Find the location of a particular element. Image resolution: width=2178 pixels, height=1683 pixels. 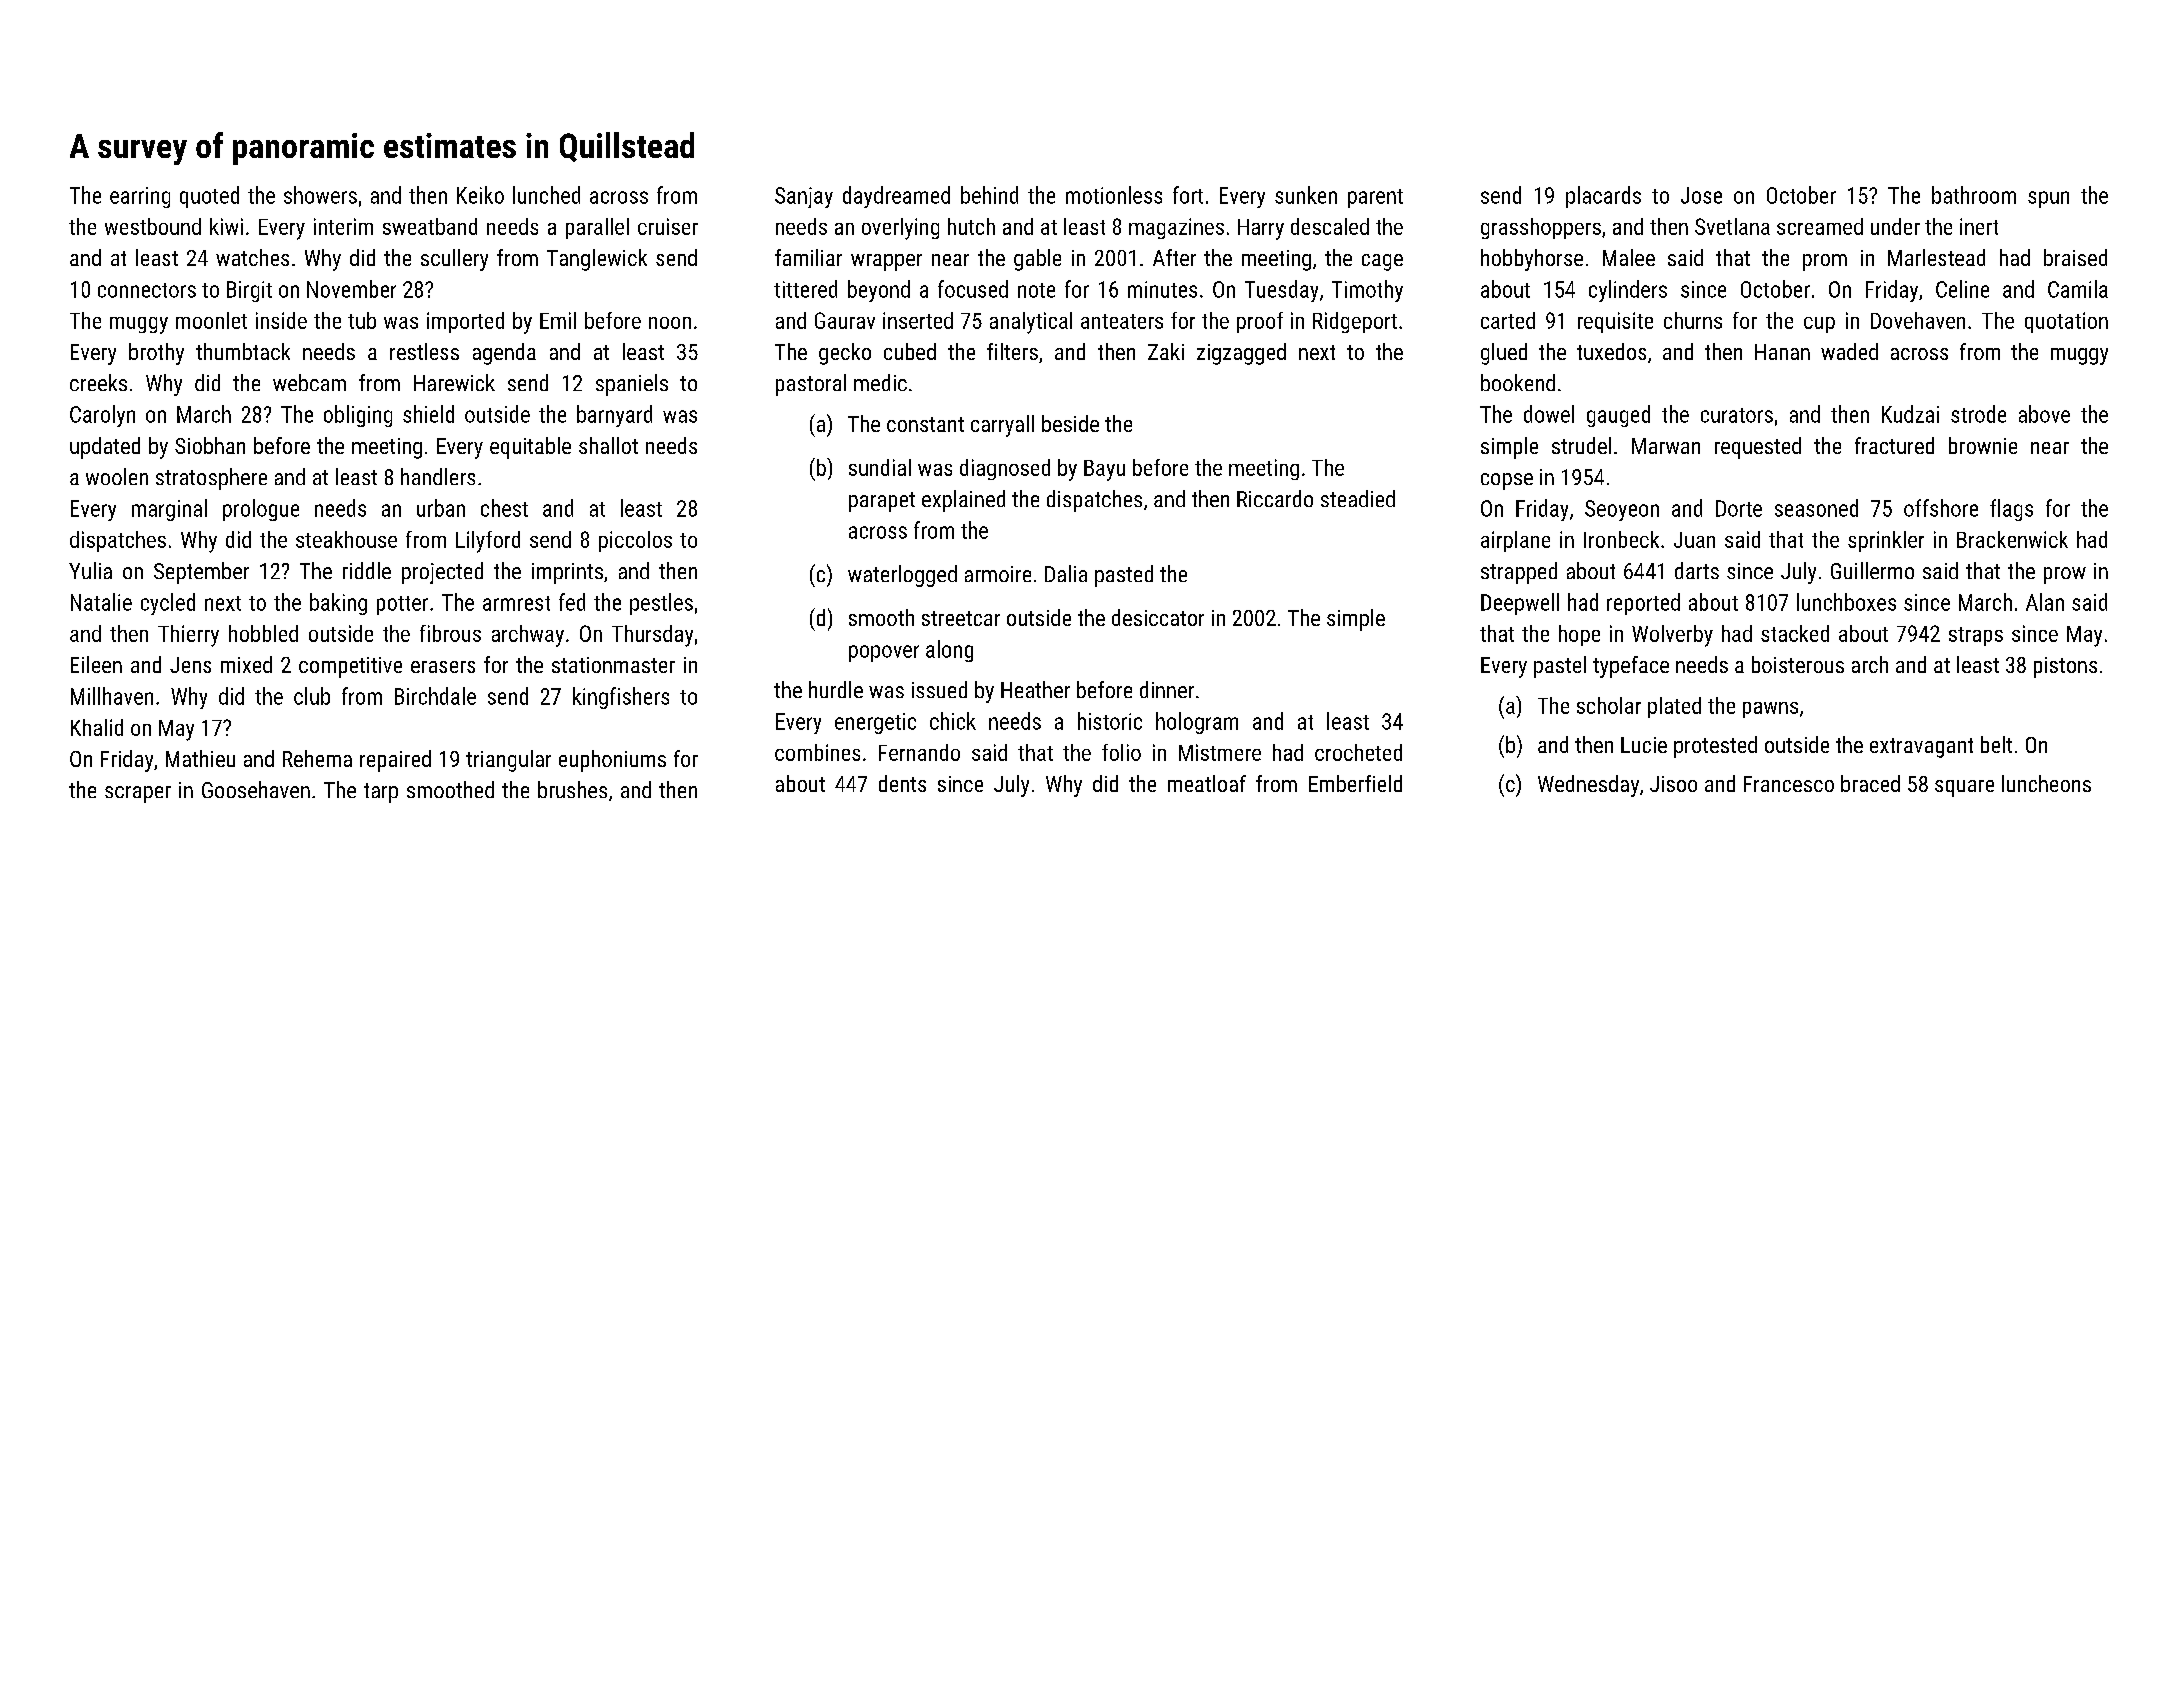

Marlestead is located at coordinates (1936, 257).
